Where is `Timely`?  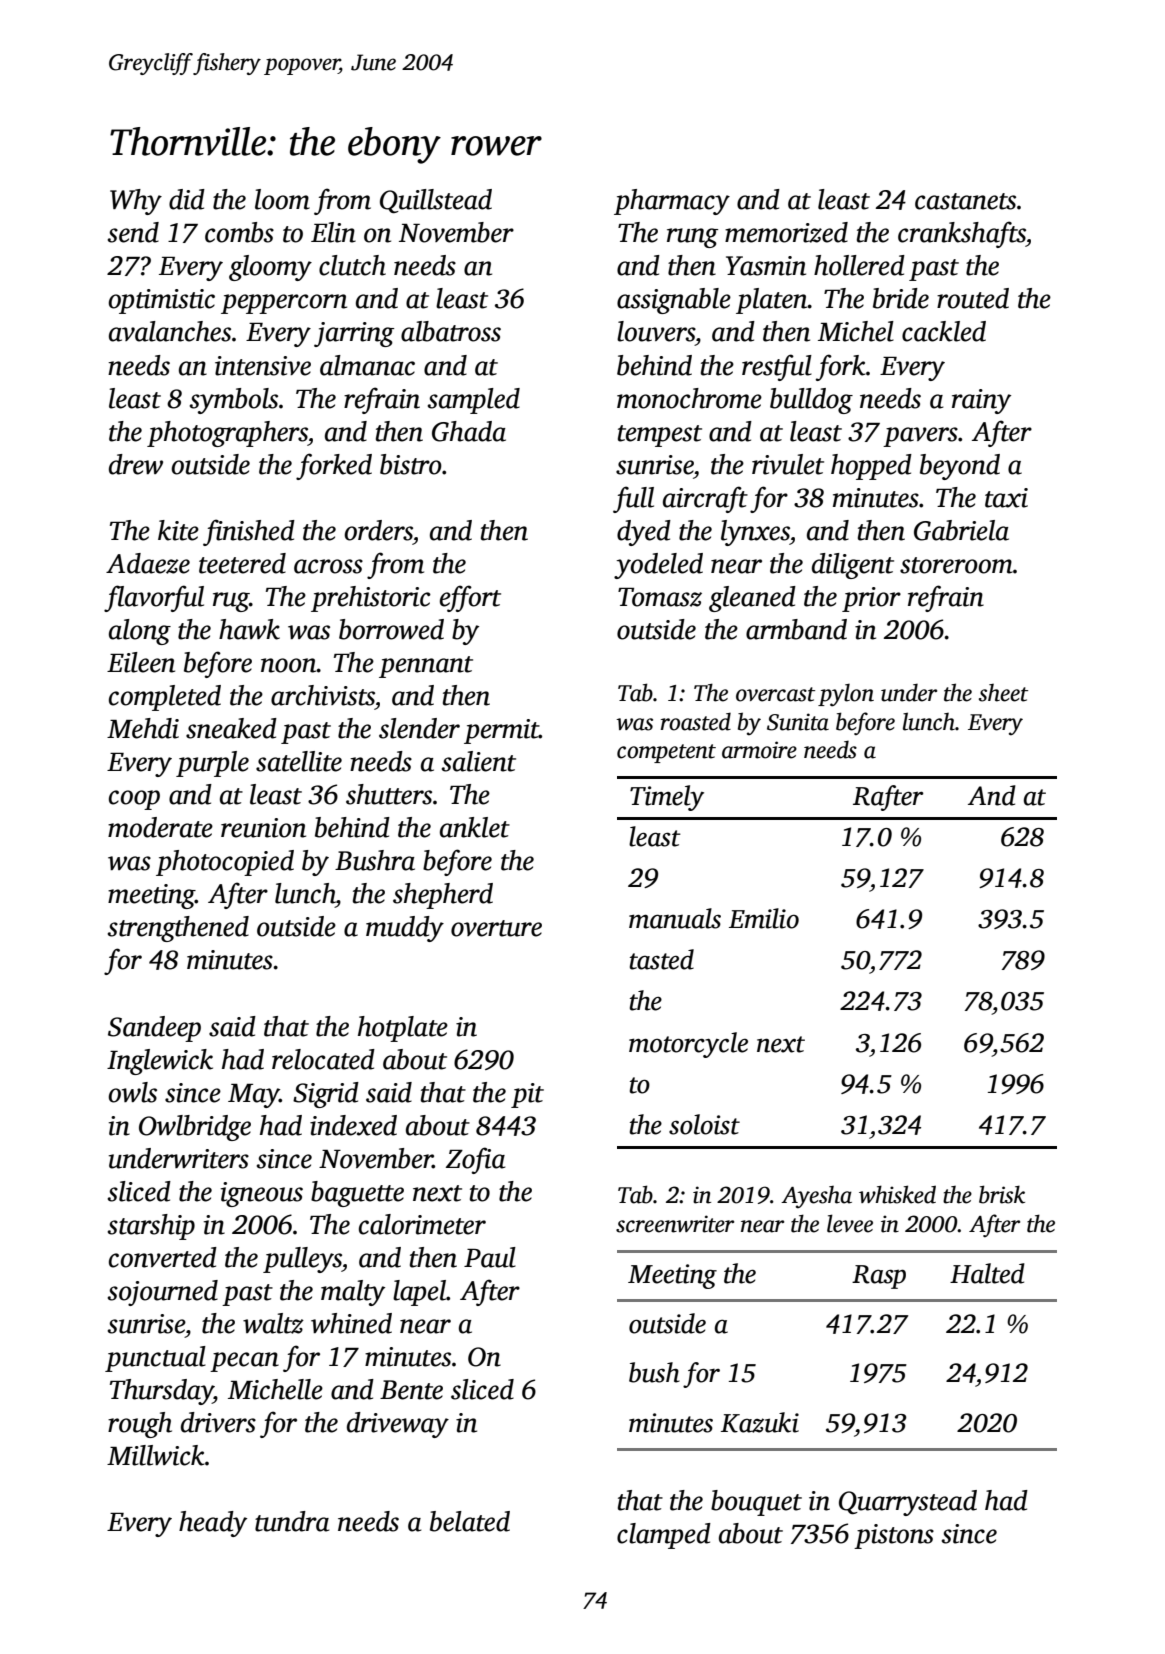
Timely is located at coordinates (667, 798).
